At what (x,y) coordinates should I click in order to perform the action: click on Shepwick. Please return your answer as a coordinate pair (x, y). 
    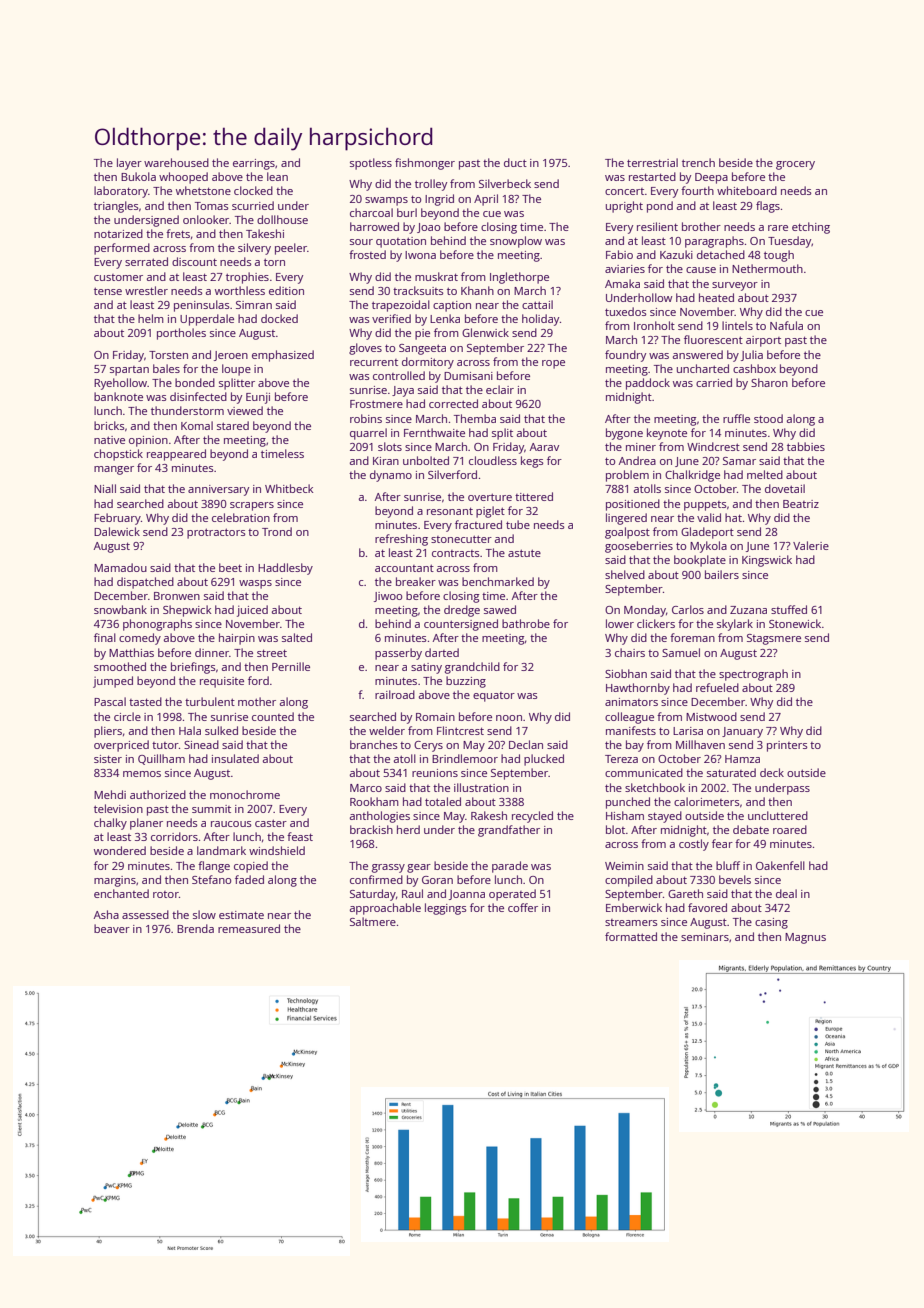
    Looking at the image, I should click on (187, 611).
